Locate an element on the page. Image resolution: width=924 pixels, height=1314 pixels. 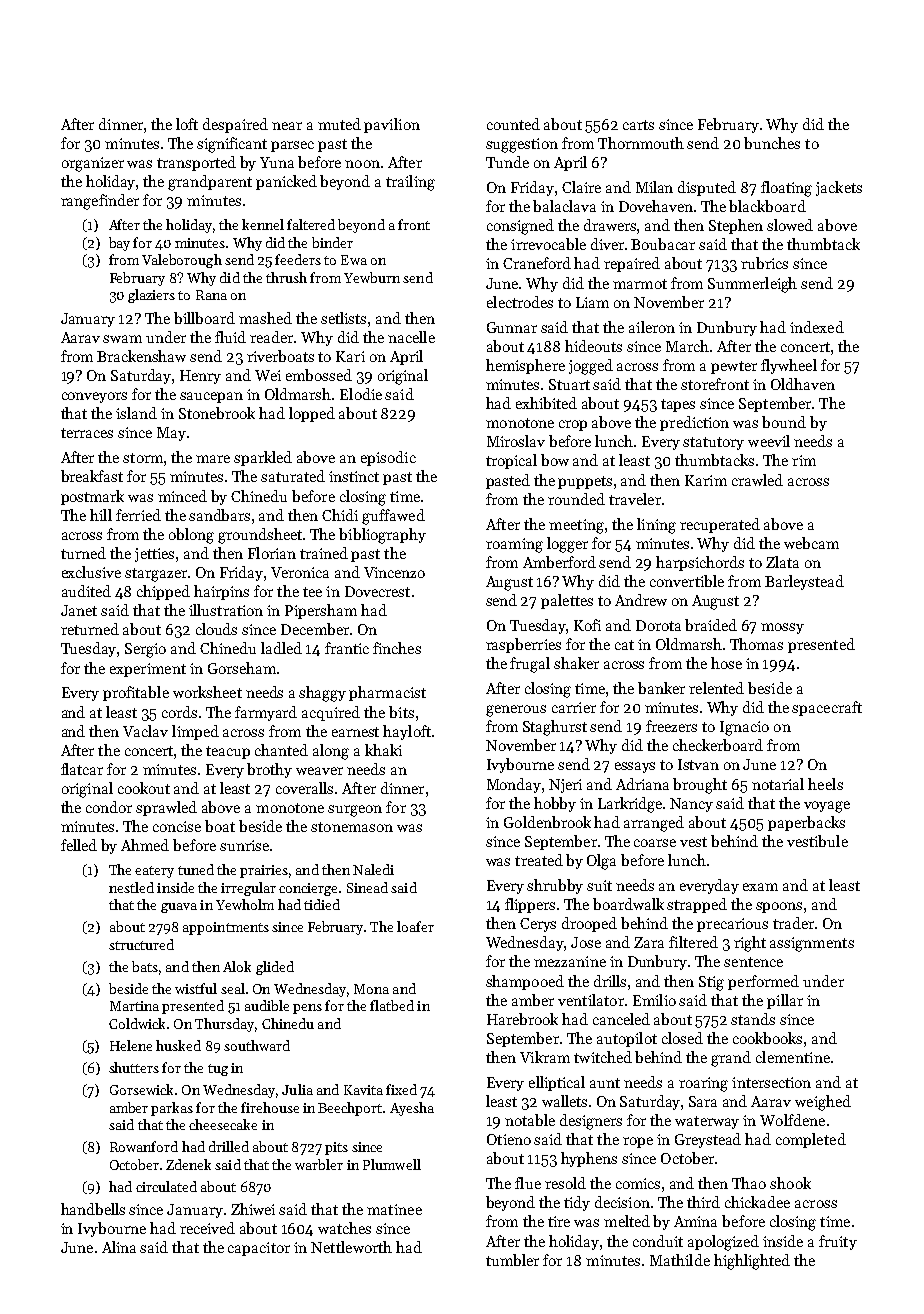
sprawled is located at coordinates (166, 808).
